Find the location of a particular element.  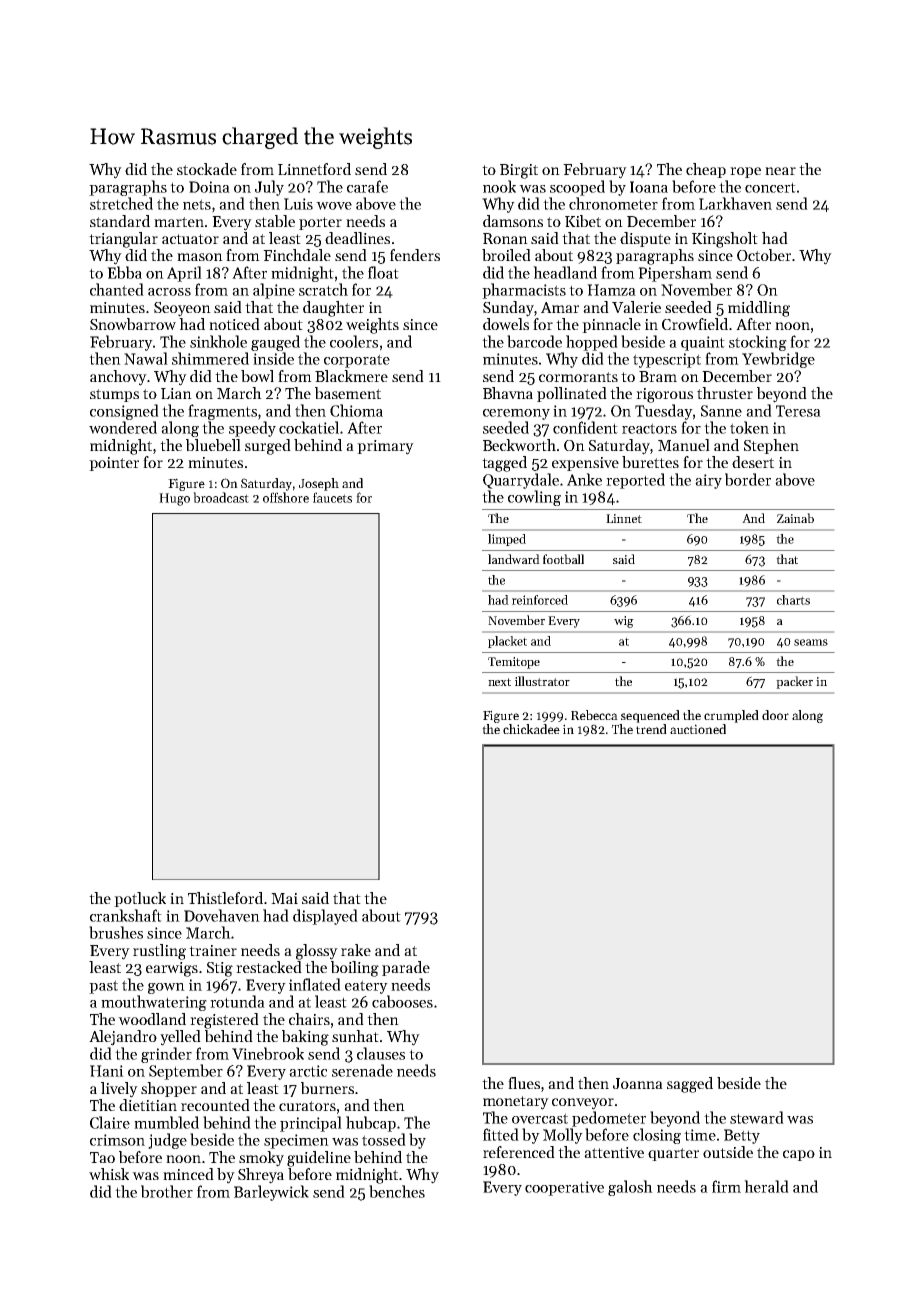

Vinebrook is located at coordinates (268, 1053).
